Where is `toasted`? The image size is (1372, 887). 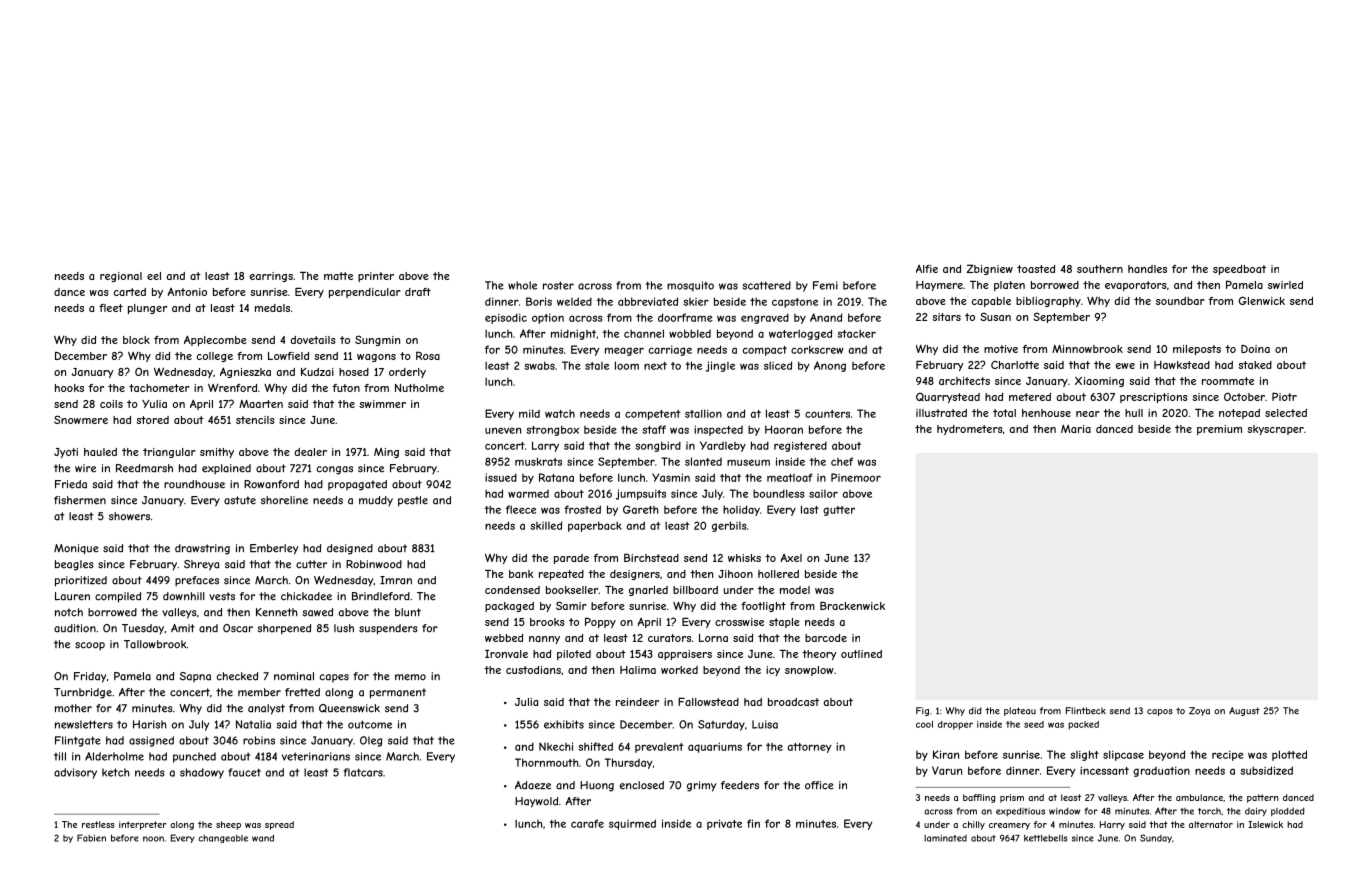 toasted is located at coordinates (1036, 269).
